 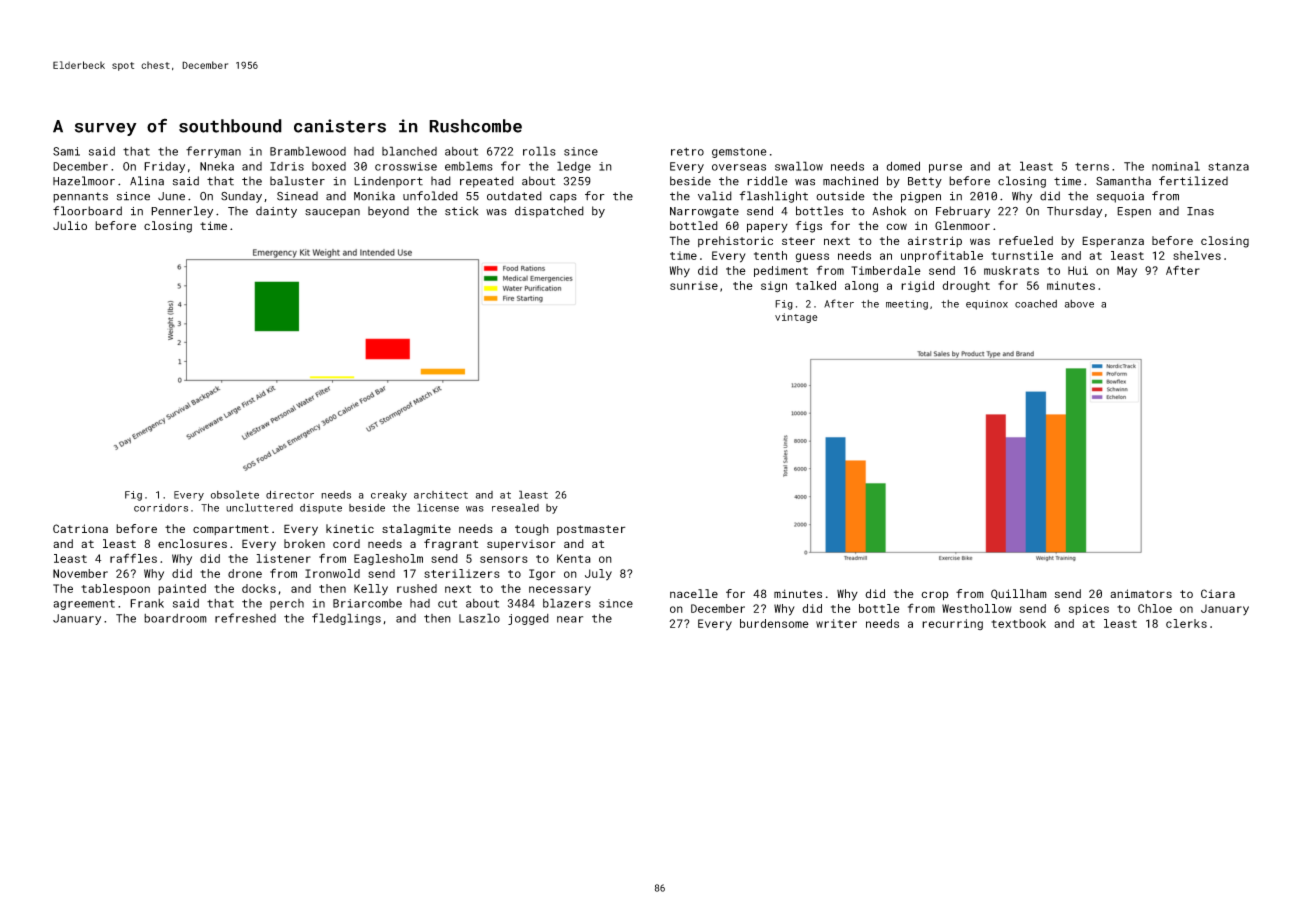 What do you see at coordinates (1228, 166) in the screenshot?
I see `stanza` at bounding box center [1228, 166].
